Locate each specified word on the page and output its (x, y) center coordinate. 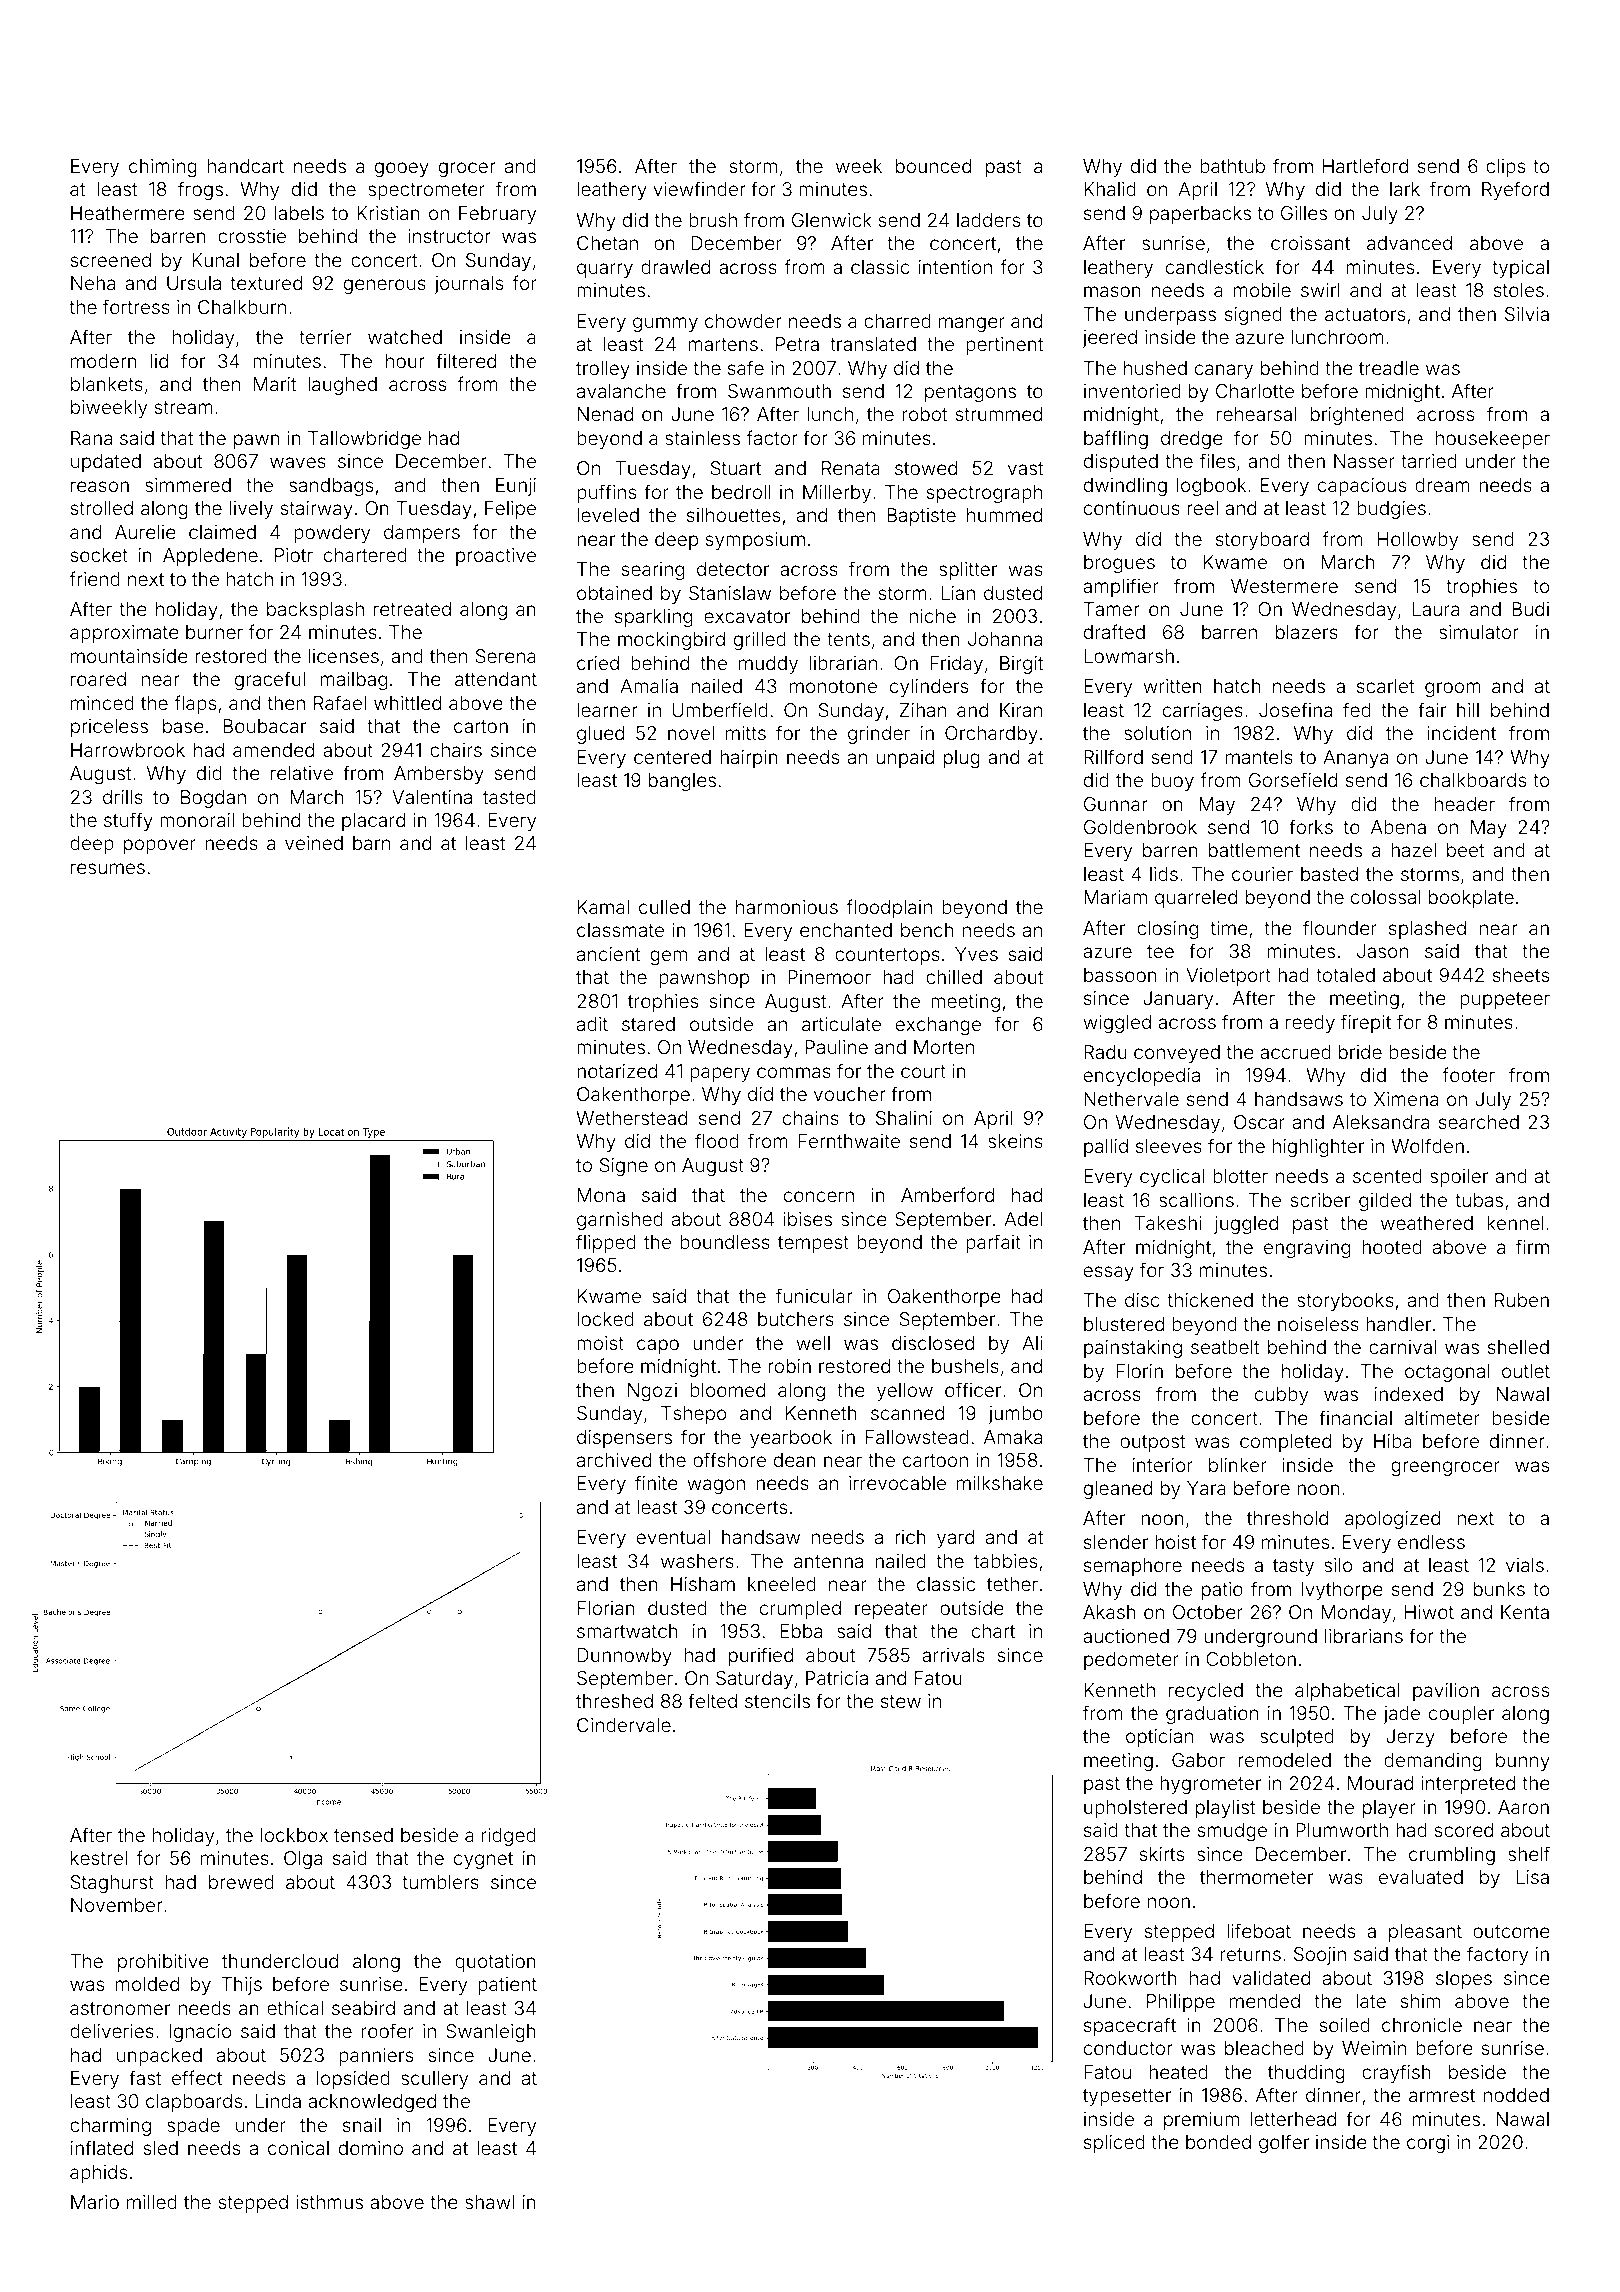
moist (600, 1343)
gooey (402, 169)
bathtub (1232, 166)
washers (697, 1561)
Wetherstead (631, 1118)
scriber (1320, 1200)
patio (1222, 1591)
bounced (933, 166)
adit (592, 1024)
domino (371, 2148)
